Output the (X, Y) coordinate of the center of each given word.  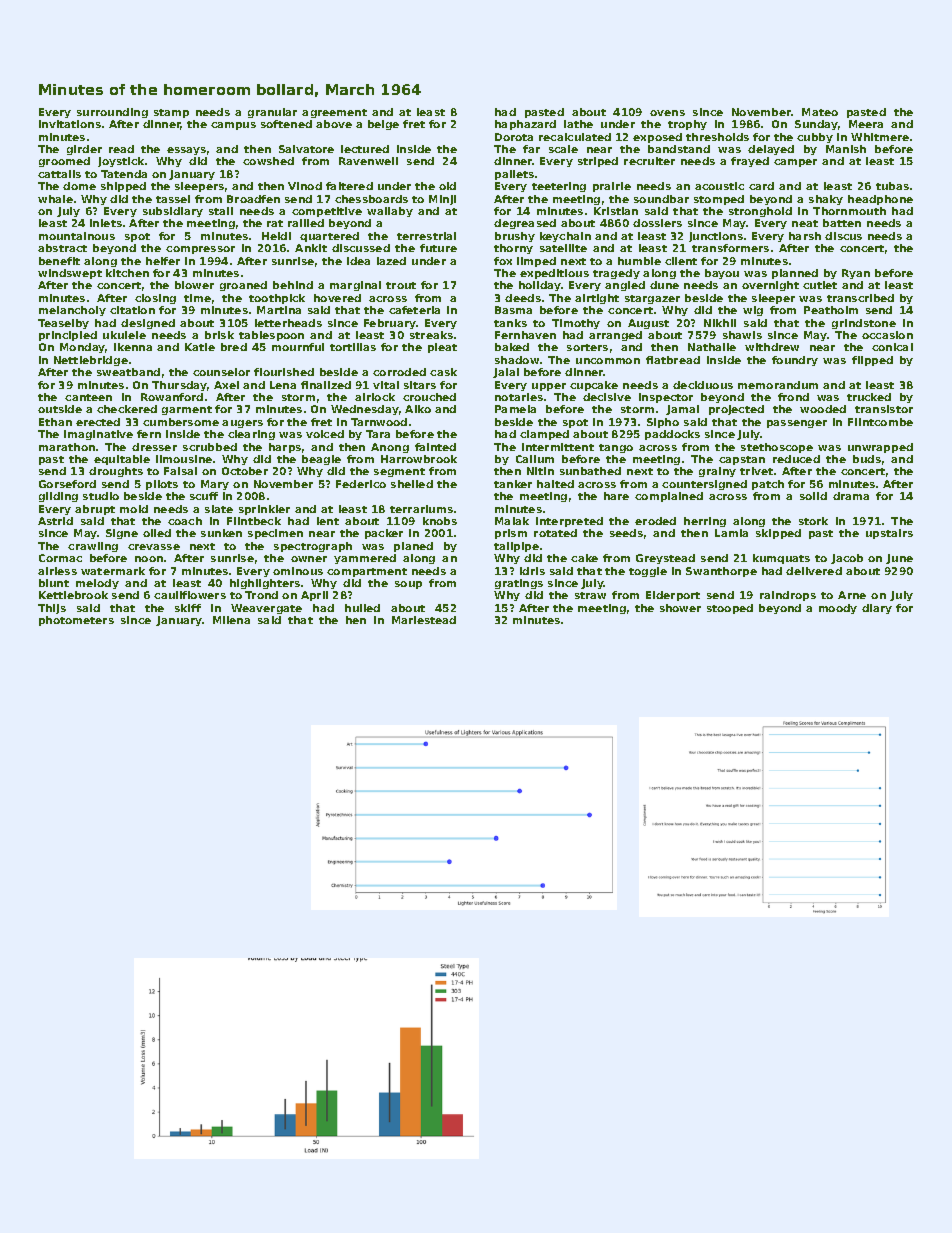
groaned (243, 286)
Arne (852, 595)
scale (563, 149)
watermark (113, 571)
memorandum (778, 385)
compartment (367, 572)
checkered (127, 409)
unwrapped (880, 448)
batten (842, 223)
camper (795, 163)
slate (219, 509)
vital (386, 385)
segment (399, 472)
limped (536, 262)
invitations (70, 124)
